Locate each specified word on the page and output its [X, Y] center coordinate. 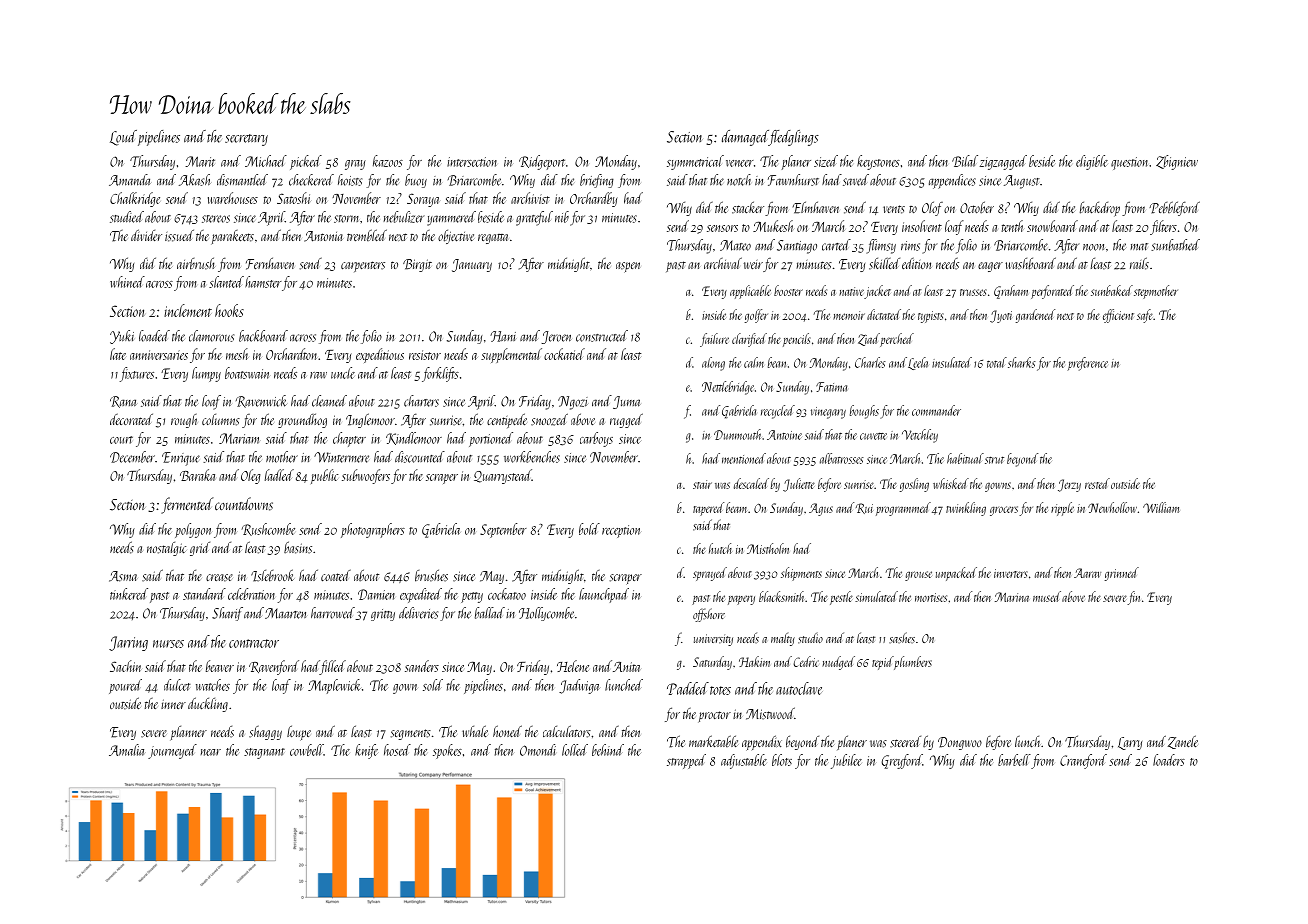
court [121, 440]
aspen [628, 267]
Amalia [126, 750]
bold [589, 529]
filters [1163, 227]
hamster [263, 282]
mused [1047, 596]
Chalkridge [135, 199]
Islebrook [273, 575]
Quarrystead [503, 476]
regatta [493, 239]
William [1161, 507]
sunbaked [1112, 290]
